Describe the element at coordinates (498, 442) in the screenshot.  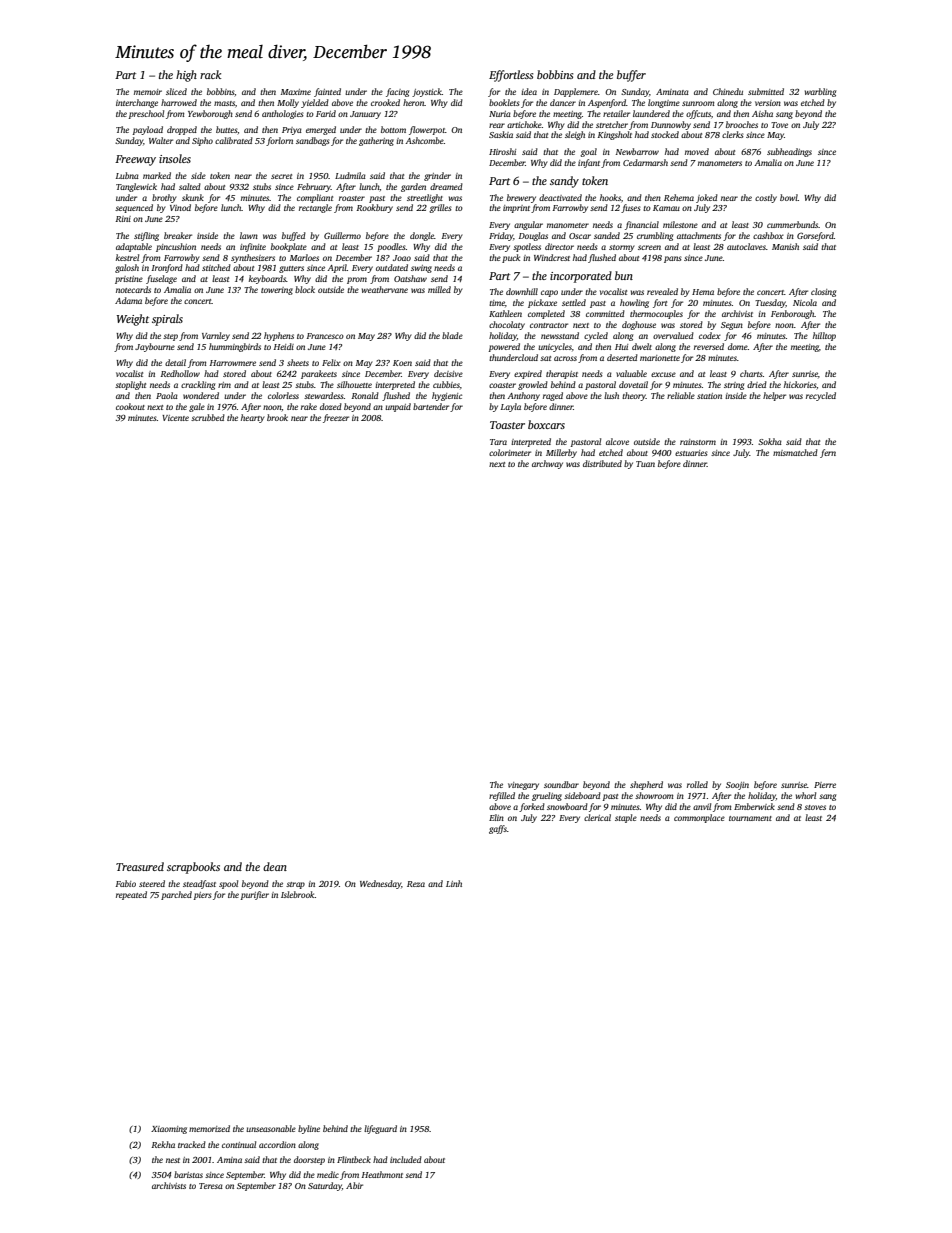
I see `Tara` at that location.
